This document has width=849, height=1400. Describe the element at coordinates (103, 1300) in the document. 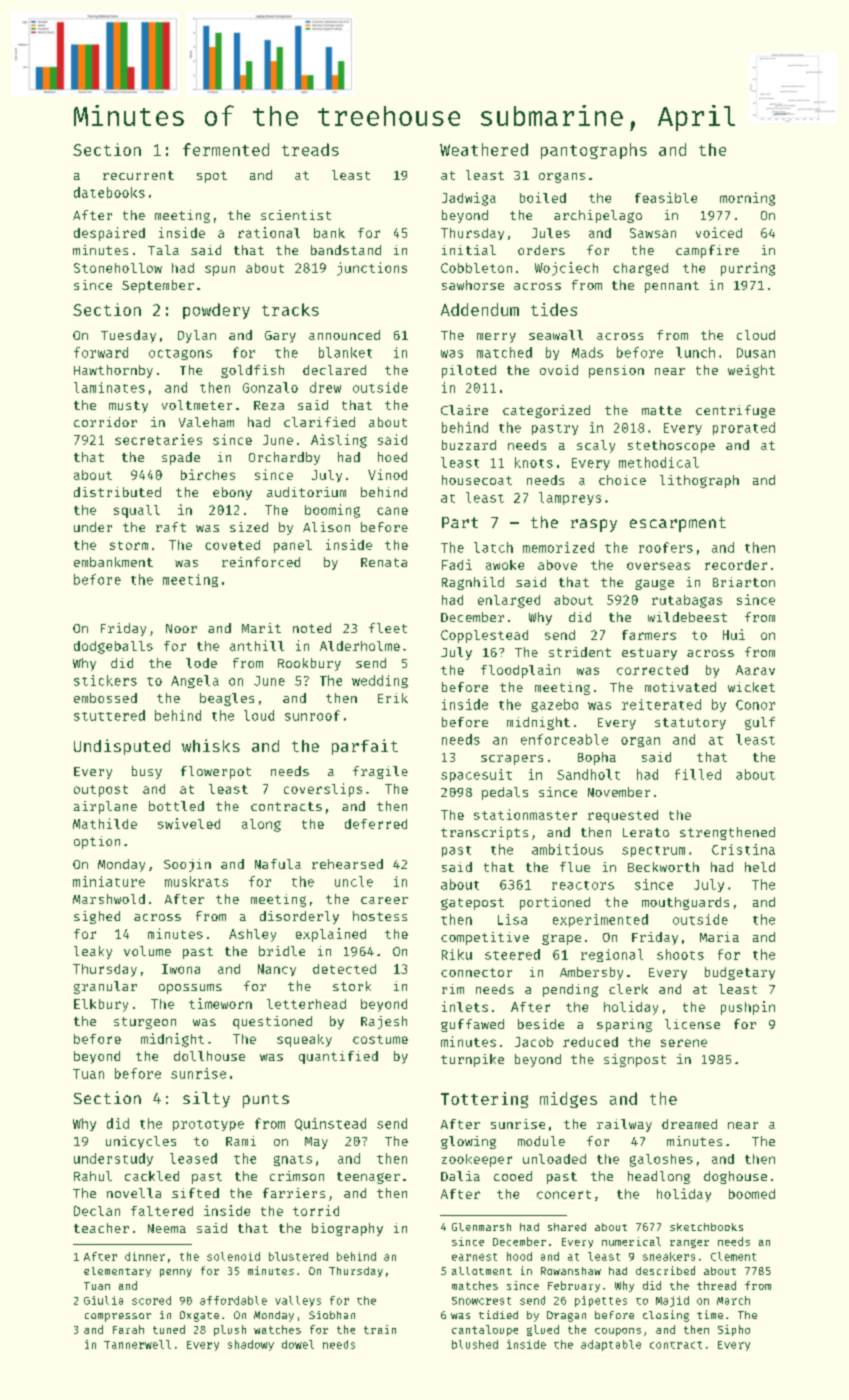

I see `Giulia` at that location.
